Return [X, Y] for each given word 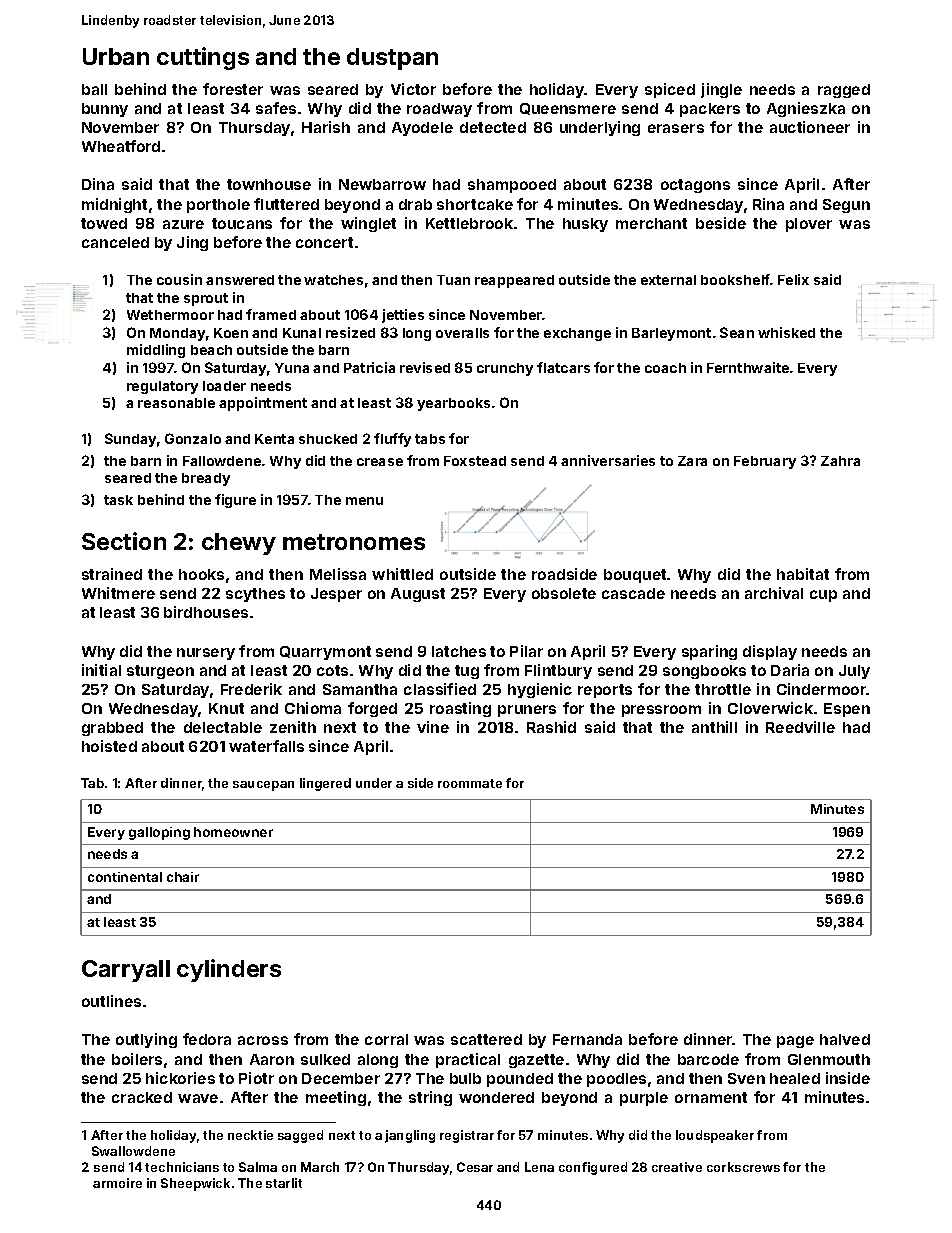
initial [101, 670]
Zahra [840, 461]
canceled [115, 242]
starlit [284, 1183]
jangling [410, 1136]
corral [386, 1039]
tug [467, 672]
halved [845, 1039]
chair [183, 877]
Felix [793, 279]
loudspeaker [715, 1136]
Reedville [800, 727]
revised [425, 367]
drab [415, 204]
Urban [116, 56]
